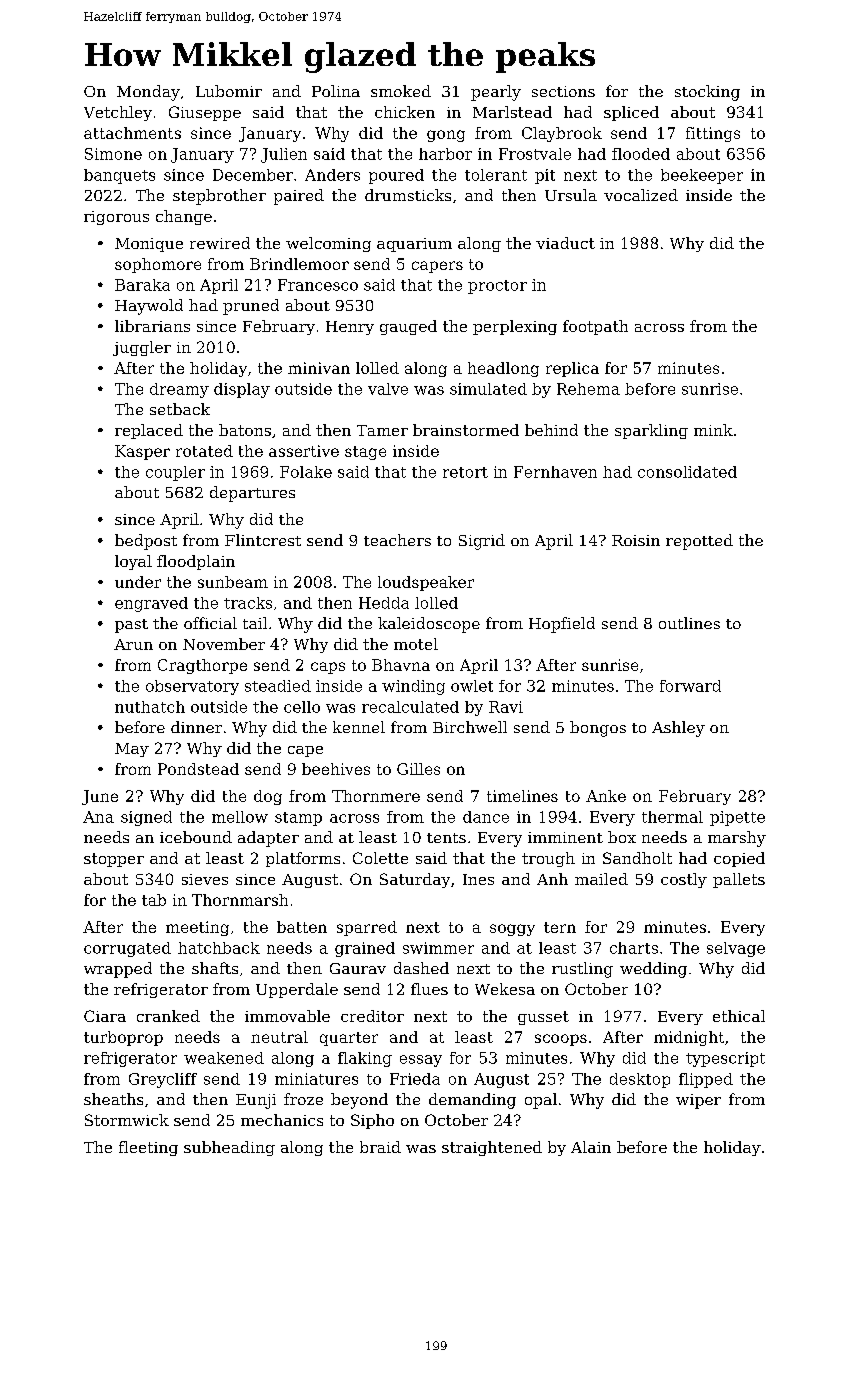 The image size is (849, 1400). Describe the element at coordinates (148, 1148) in the screenshot. I see `fleeting` at that location.
